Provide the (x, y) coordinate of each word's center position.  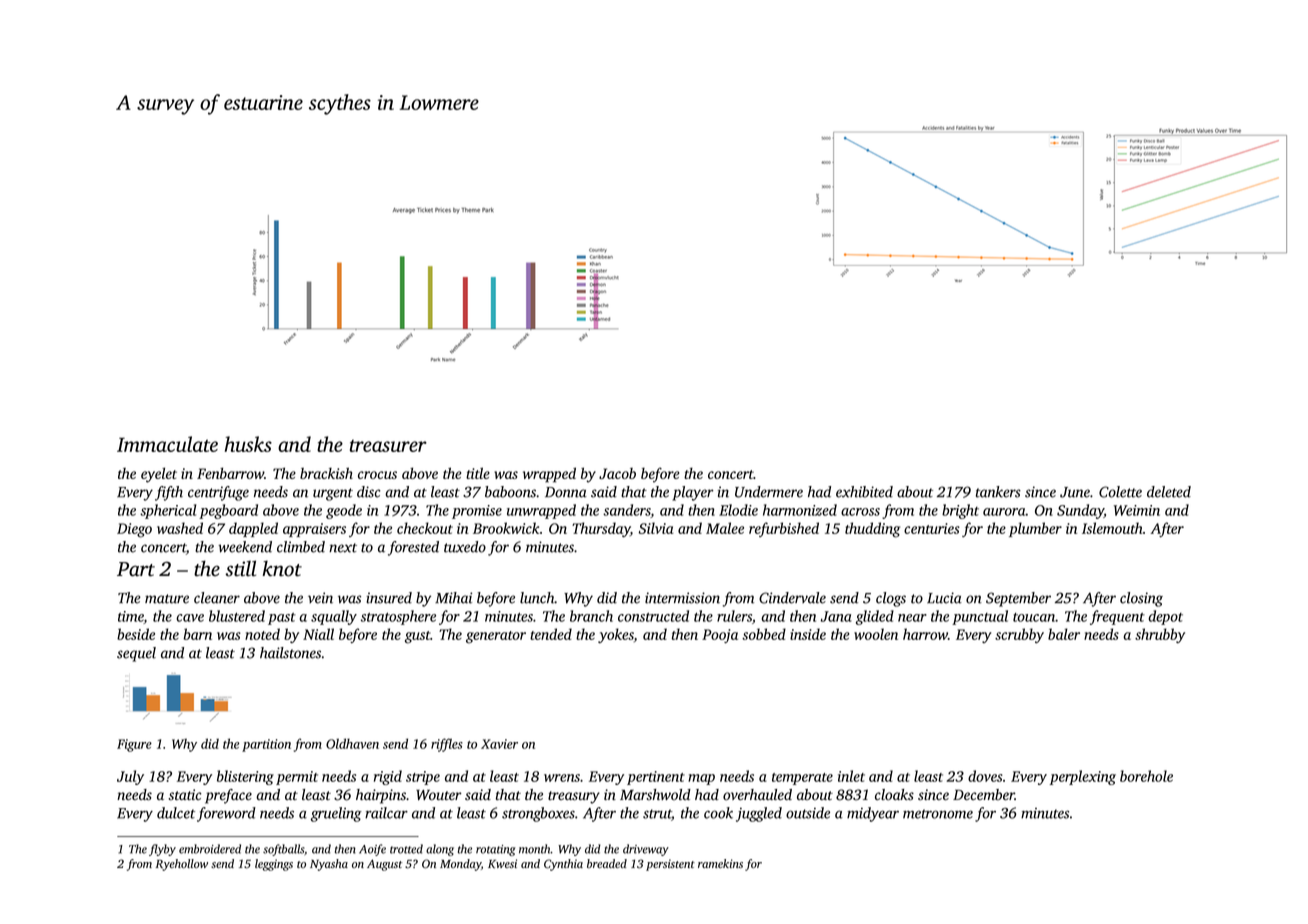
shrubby (1160, 635)
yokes (616, 635)
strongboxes (538, 814)
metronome (938, 814)
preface (228, 796)
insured (389, 598)
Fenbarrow (230, 473)
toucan (1034, 617)
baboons (510, 492)
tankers (998, 492)
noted (262, 634)
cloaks (894, 795)
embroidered (210, 849)
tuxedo (465, 547)
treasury (574, 797)
